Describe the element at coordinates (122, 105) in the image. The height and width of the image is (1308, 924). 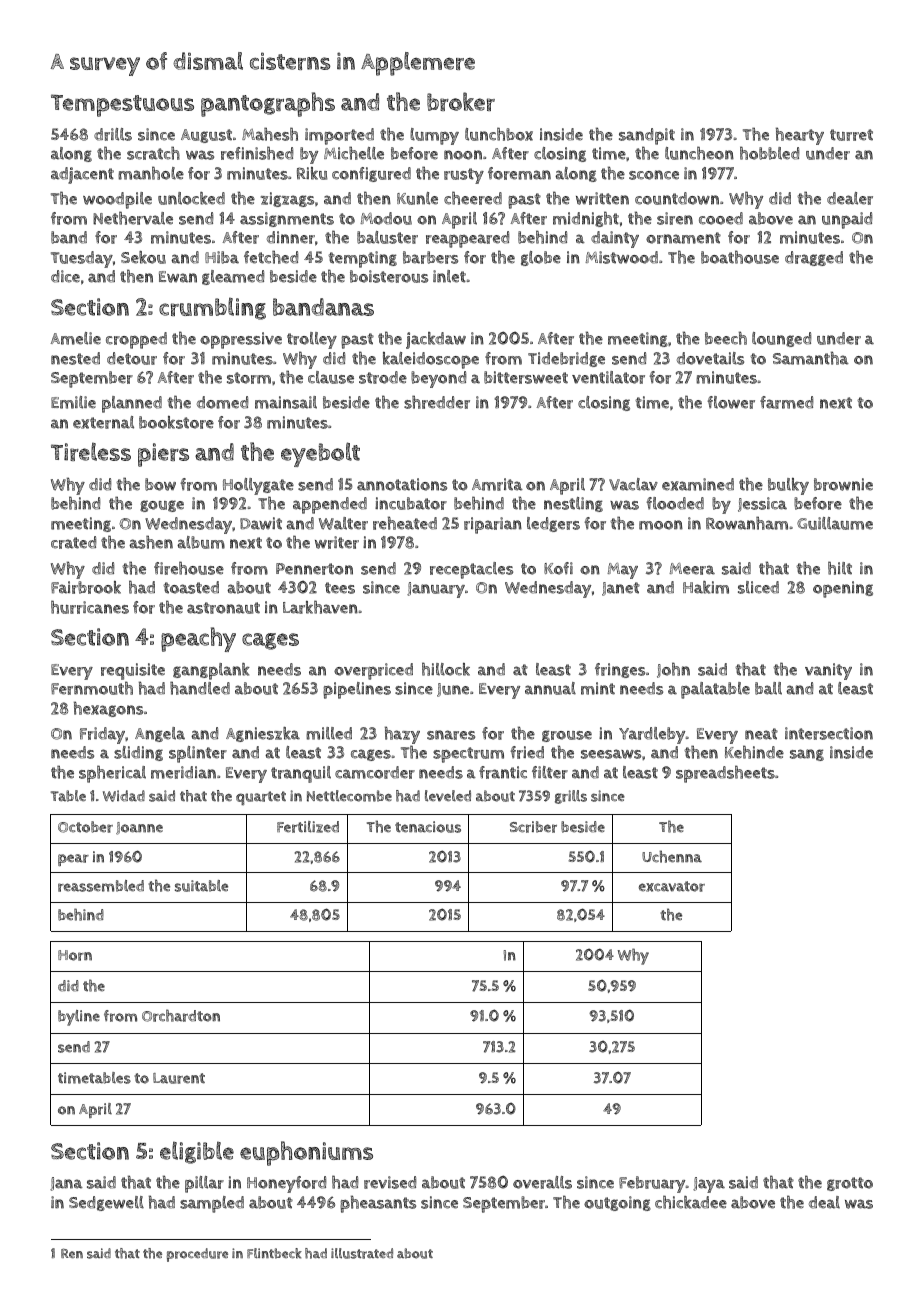
I see `Tempestuous` at that location.
